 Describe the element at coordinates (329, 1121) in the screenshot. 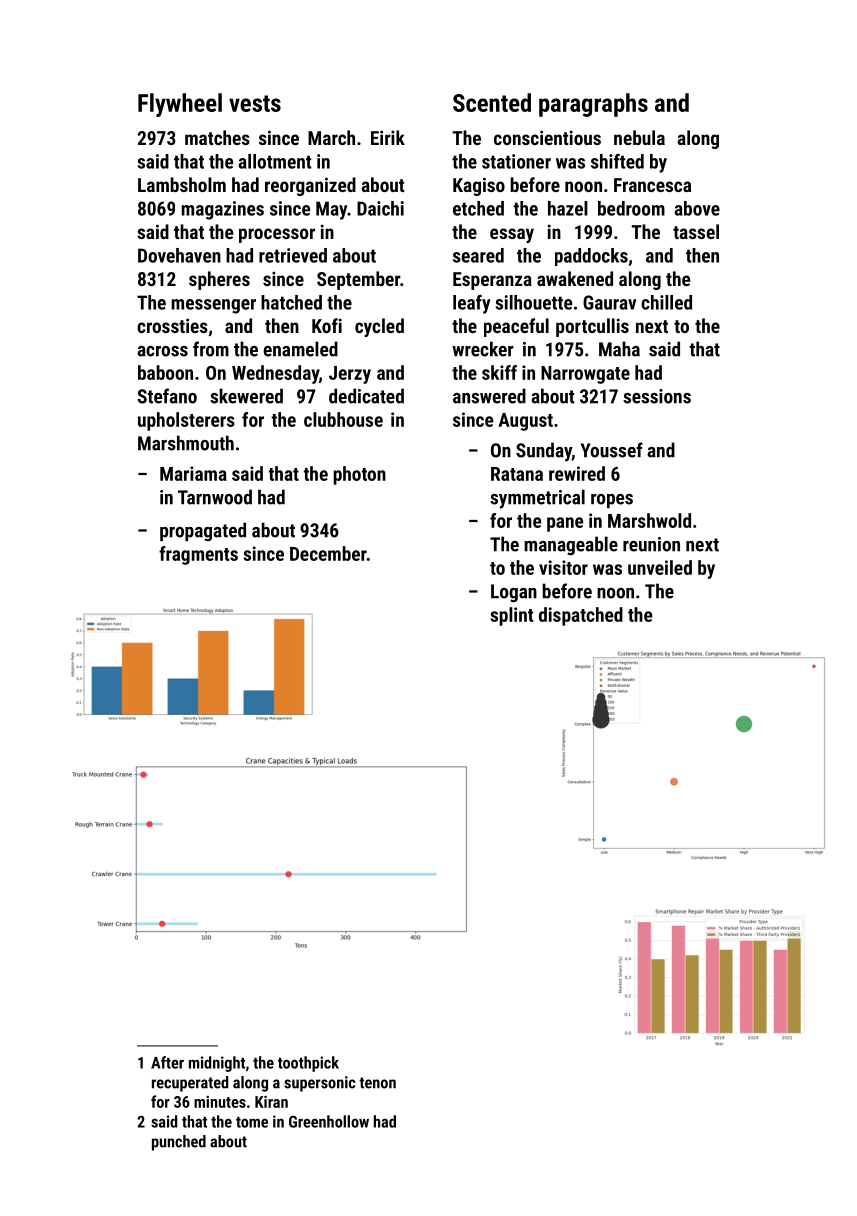

I see `Greenhollow` at that location.
